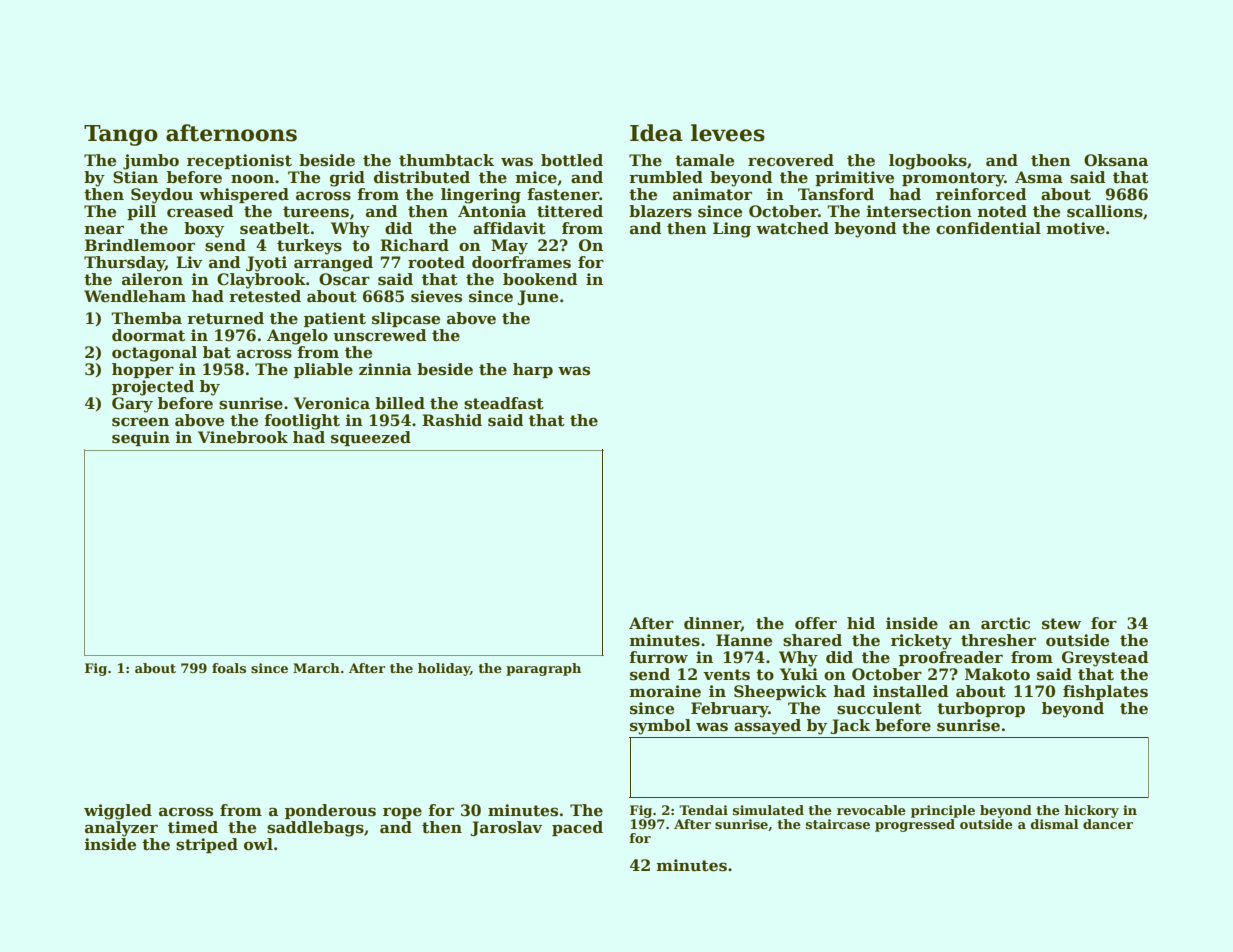 The width and height of the screenshot is (1233, 952). Describe the element at coordinates (1116, 160) in the screenshot. I see `Oksana` at that location.
